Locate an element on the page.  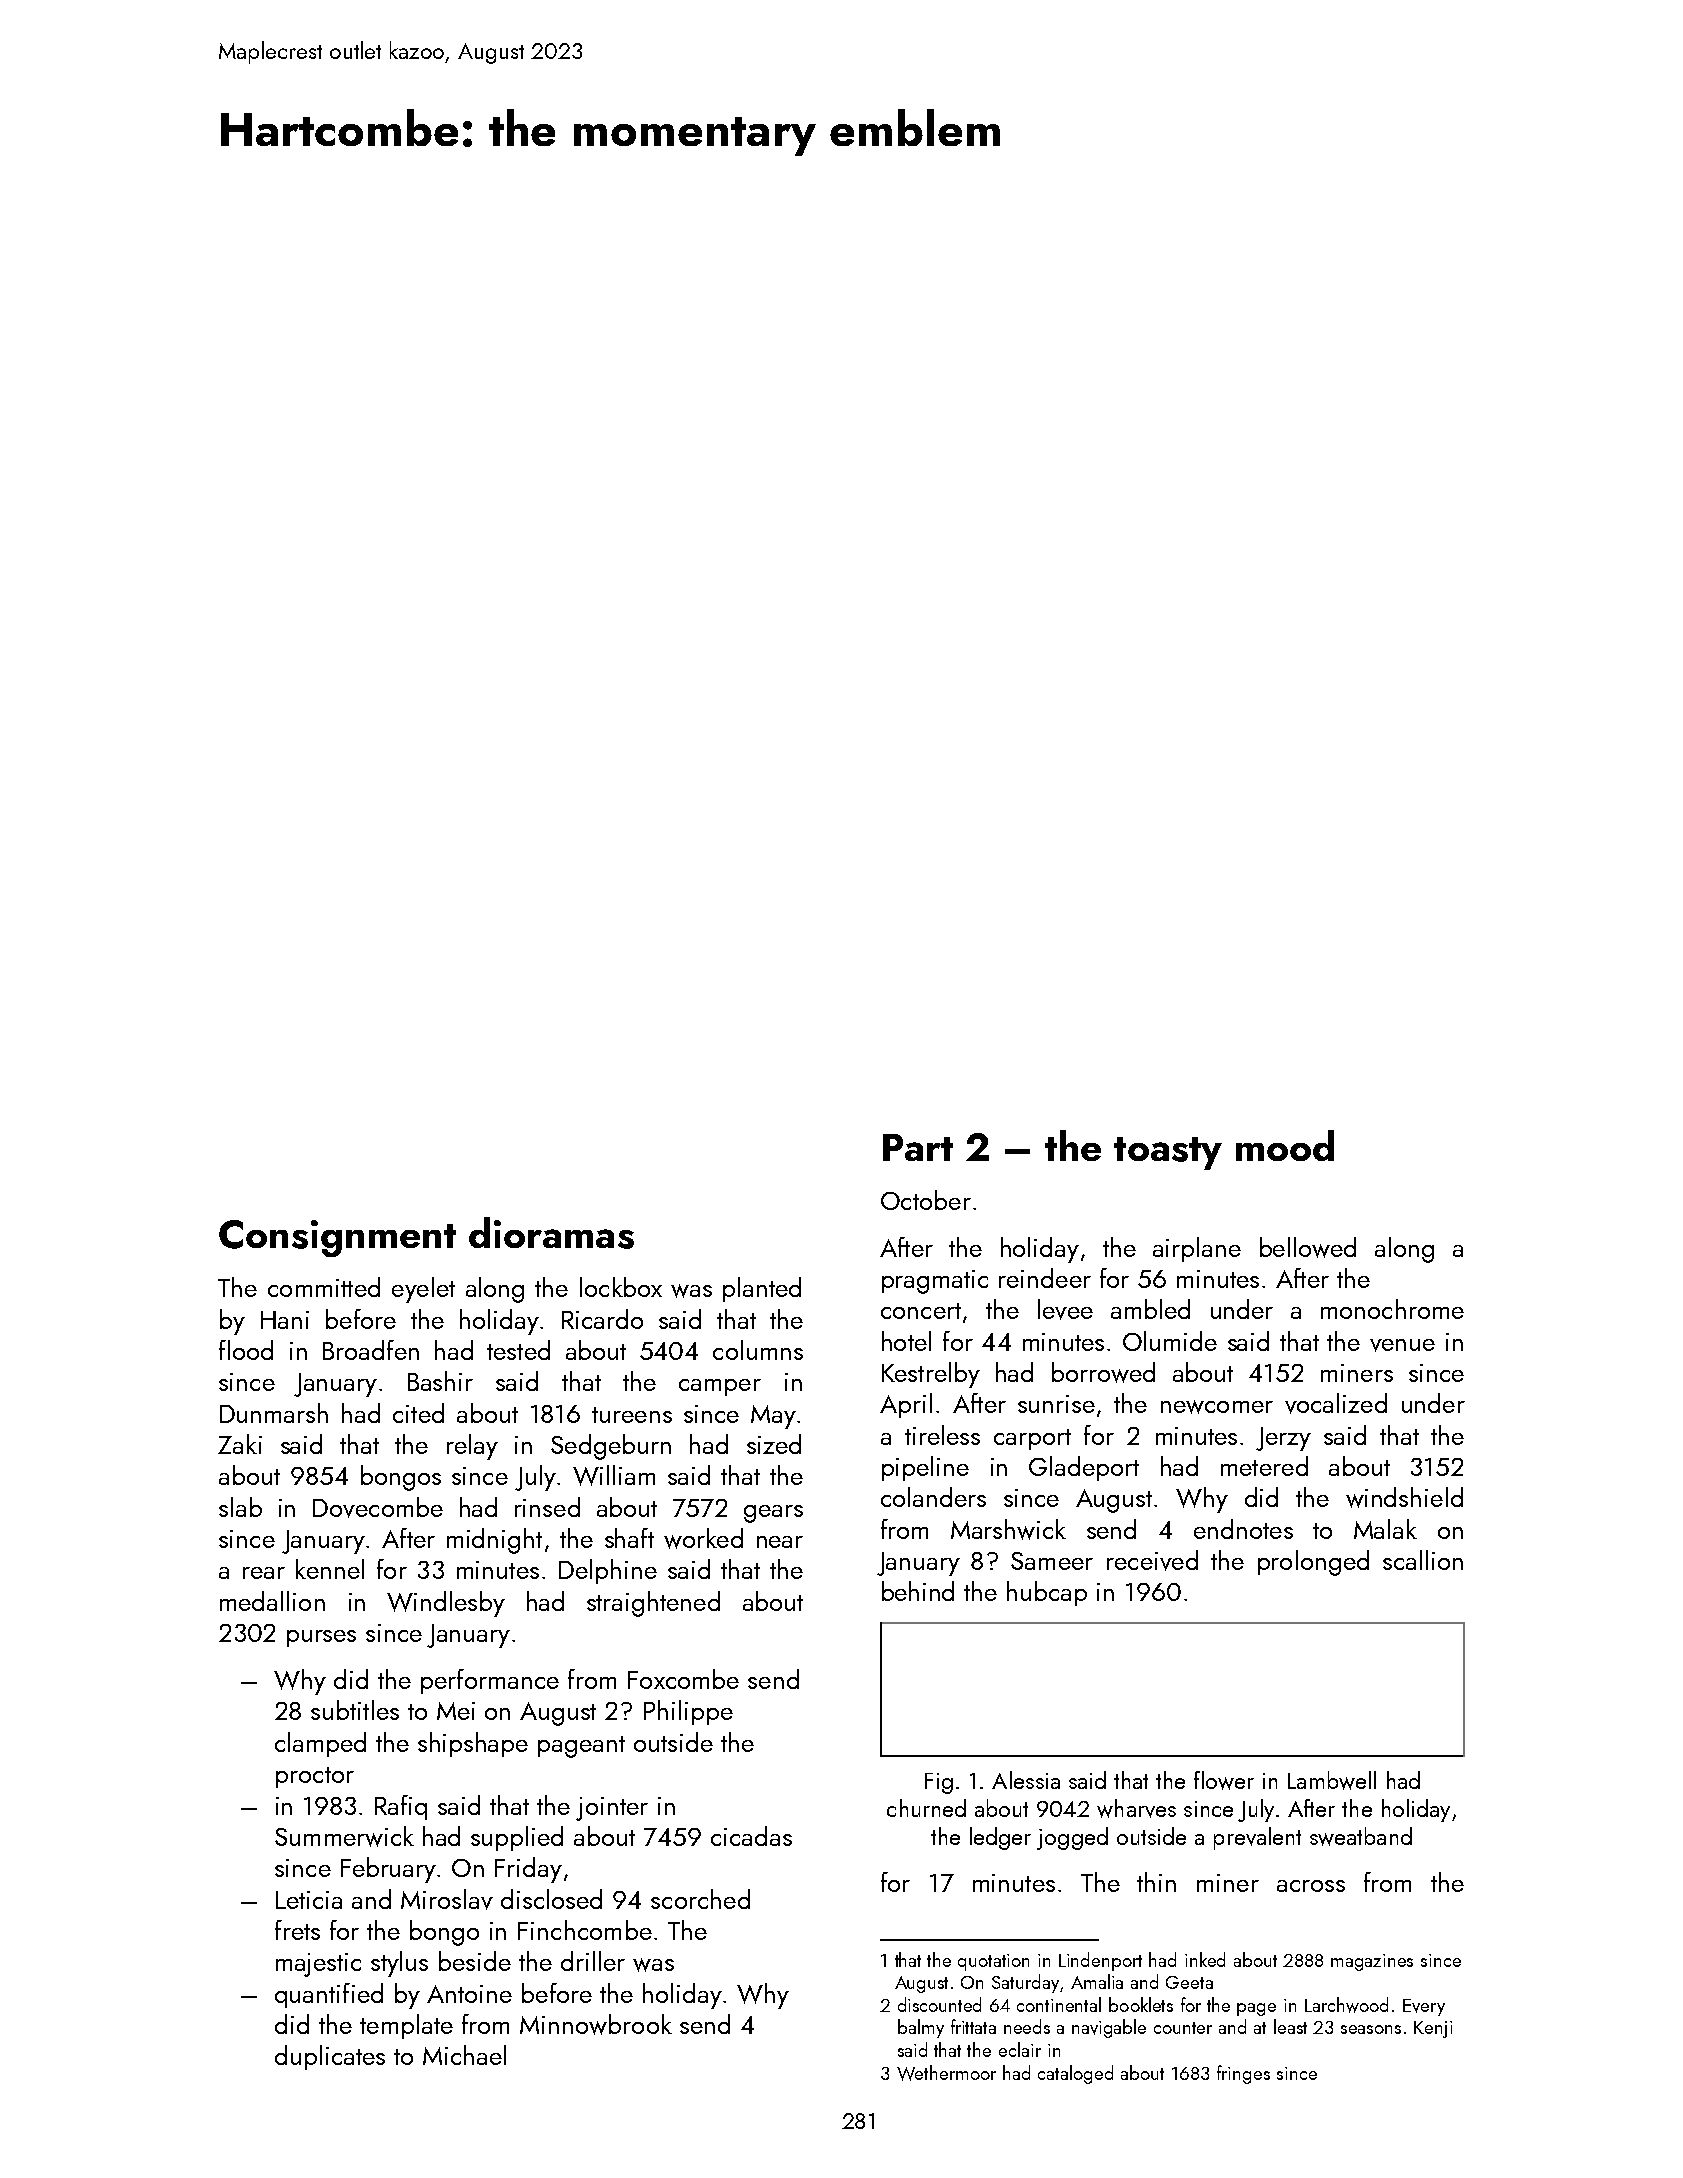
Consignment is located at coordinates (337, 1238).
